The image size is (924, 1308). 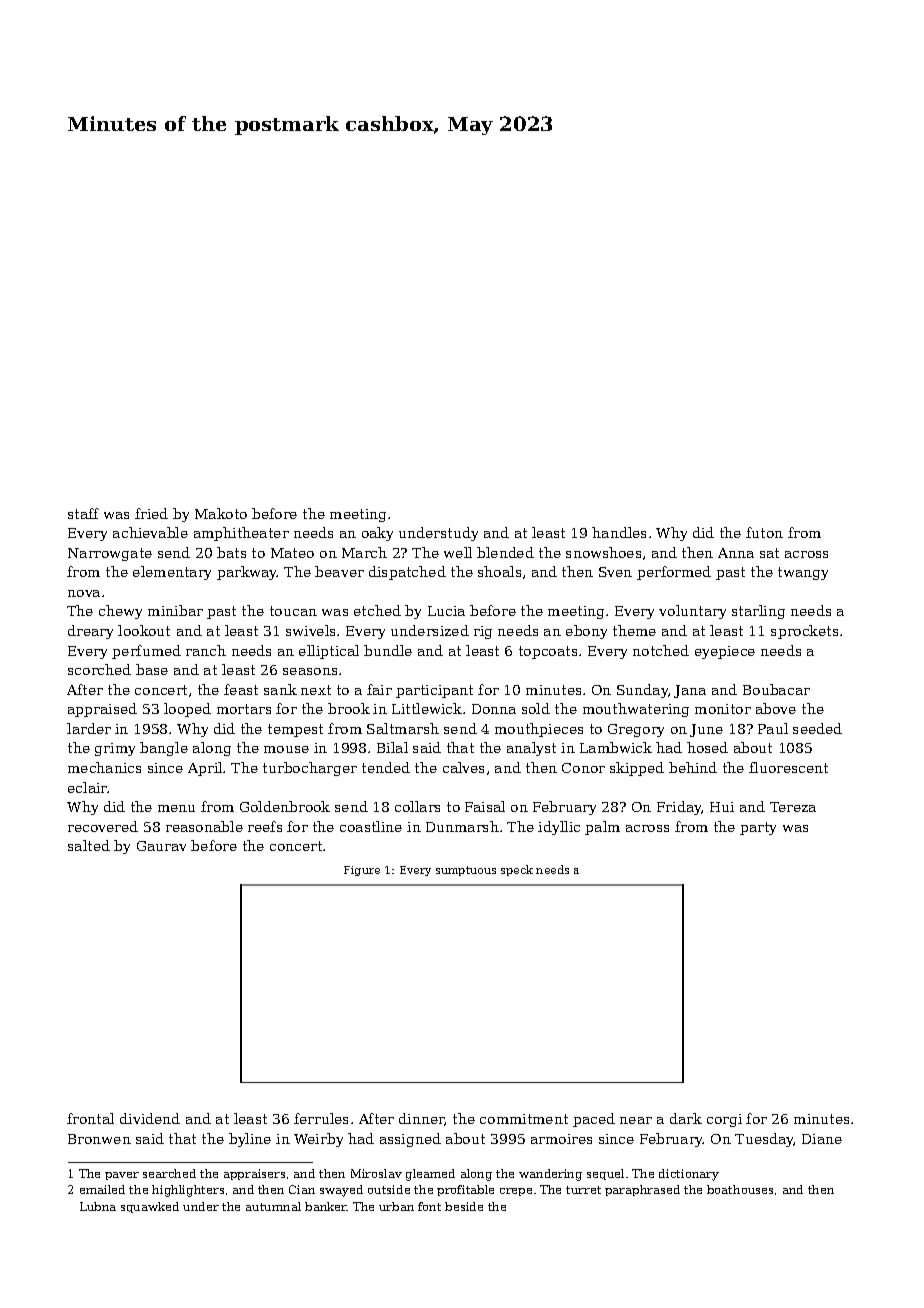 What do you see at coordinates (376, 1173) in the screenshot?
I see `Miroslav` at bounding box center [376, 1173].
